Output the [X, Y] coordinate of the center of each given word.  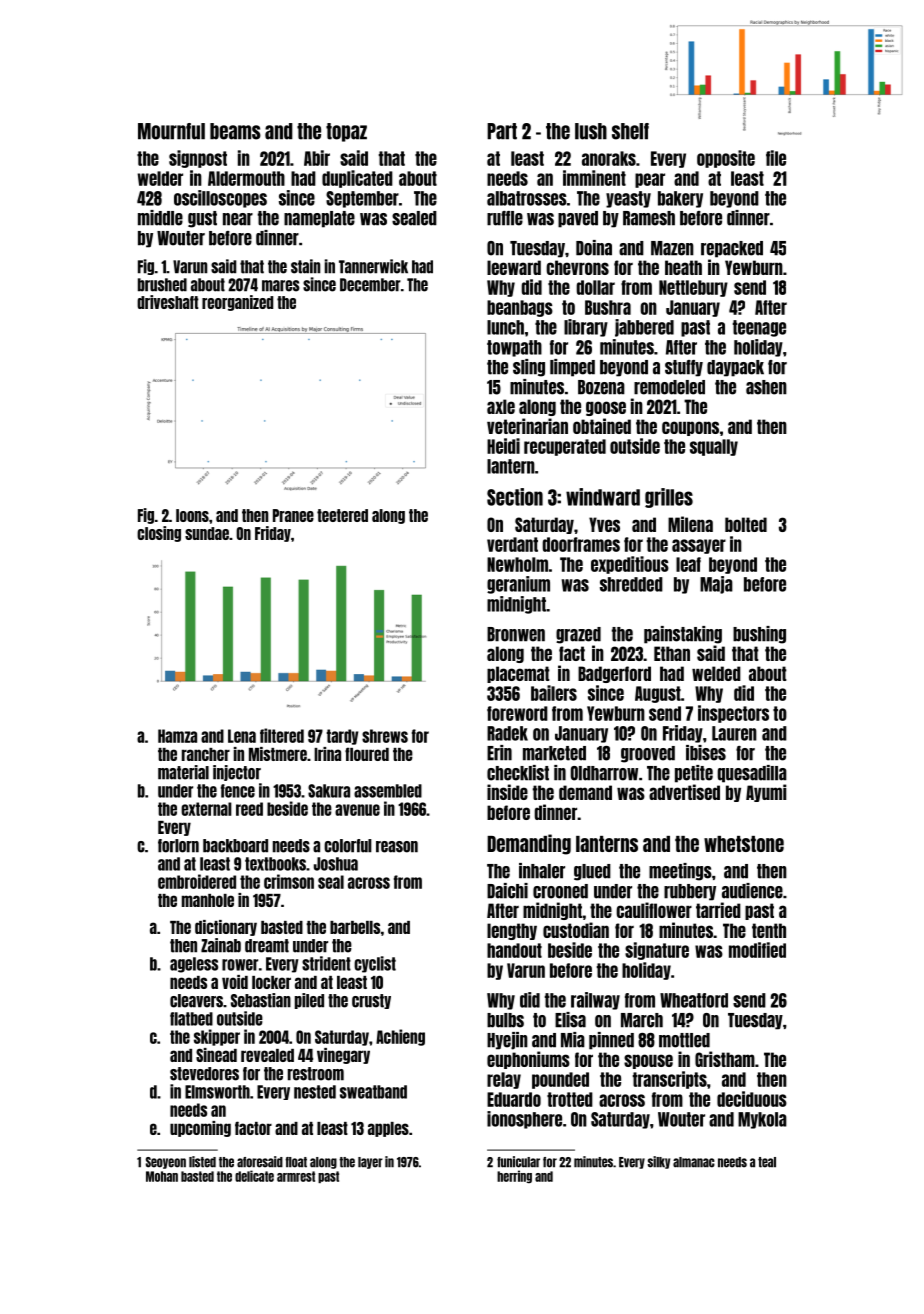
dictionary [226, 928]
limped [572, 368]
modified [757, 950]
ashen [766, 387]
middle [160, 218]
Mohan [162, 1176]
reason [397, 847]
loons [192, 515]
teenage [759, 328]
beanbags [520, 308]
